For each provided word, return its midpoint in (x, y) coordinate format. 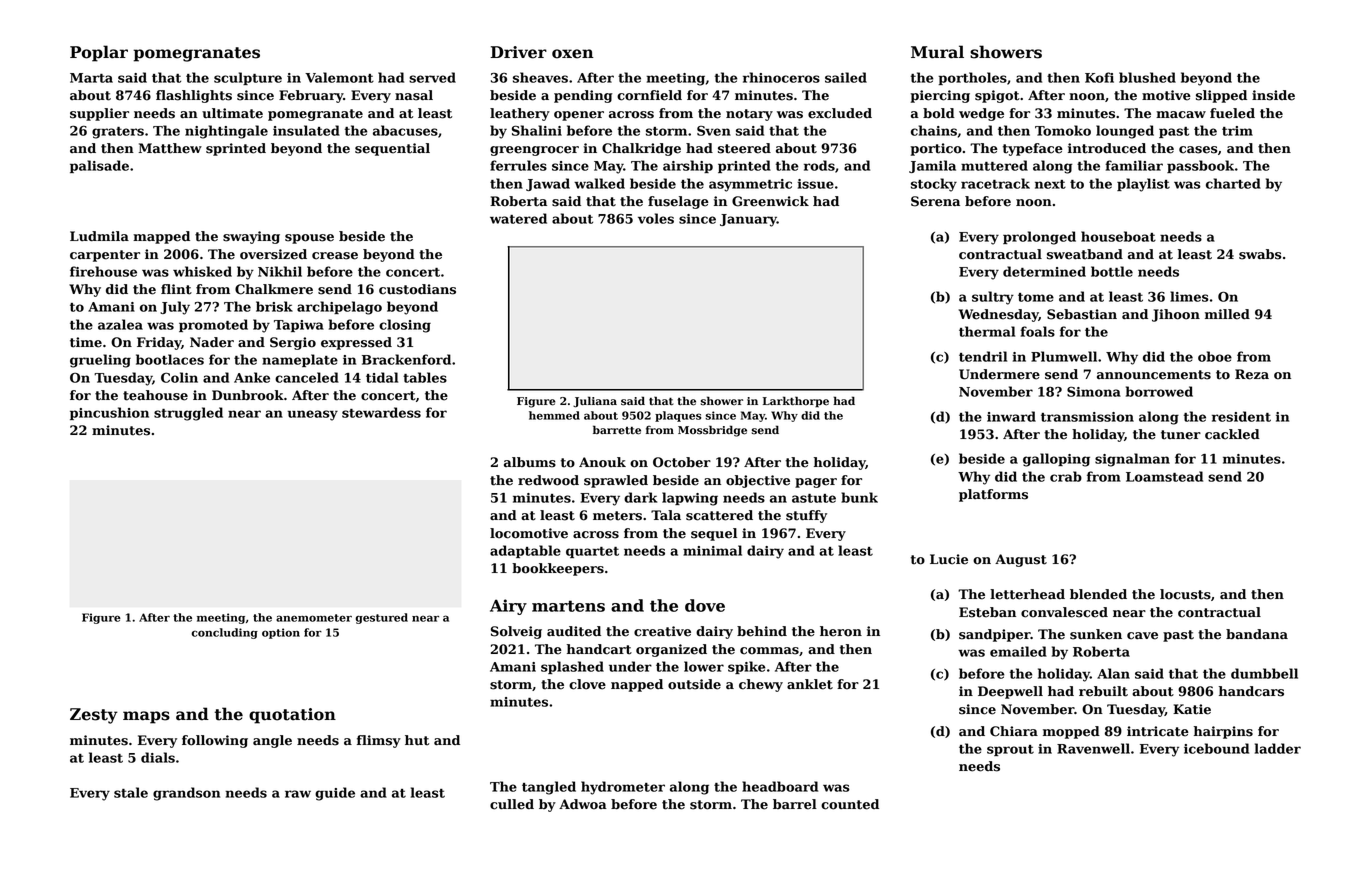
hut (417, 740)
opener (579, 116)
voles (656, 218)
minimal (712, 550)
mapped (161, 237)
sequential (392, 149)
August (1021, 560)
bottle (1112, 271)
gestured (381, 618)
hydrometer (623, 788)
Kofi (1099, 77)
